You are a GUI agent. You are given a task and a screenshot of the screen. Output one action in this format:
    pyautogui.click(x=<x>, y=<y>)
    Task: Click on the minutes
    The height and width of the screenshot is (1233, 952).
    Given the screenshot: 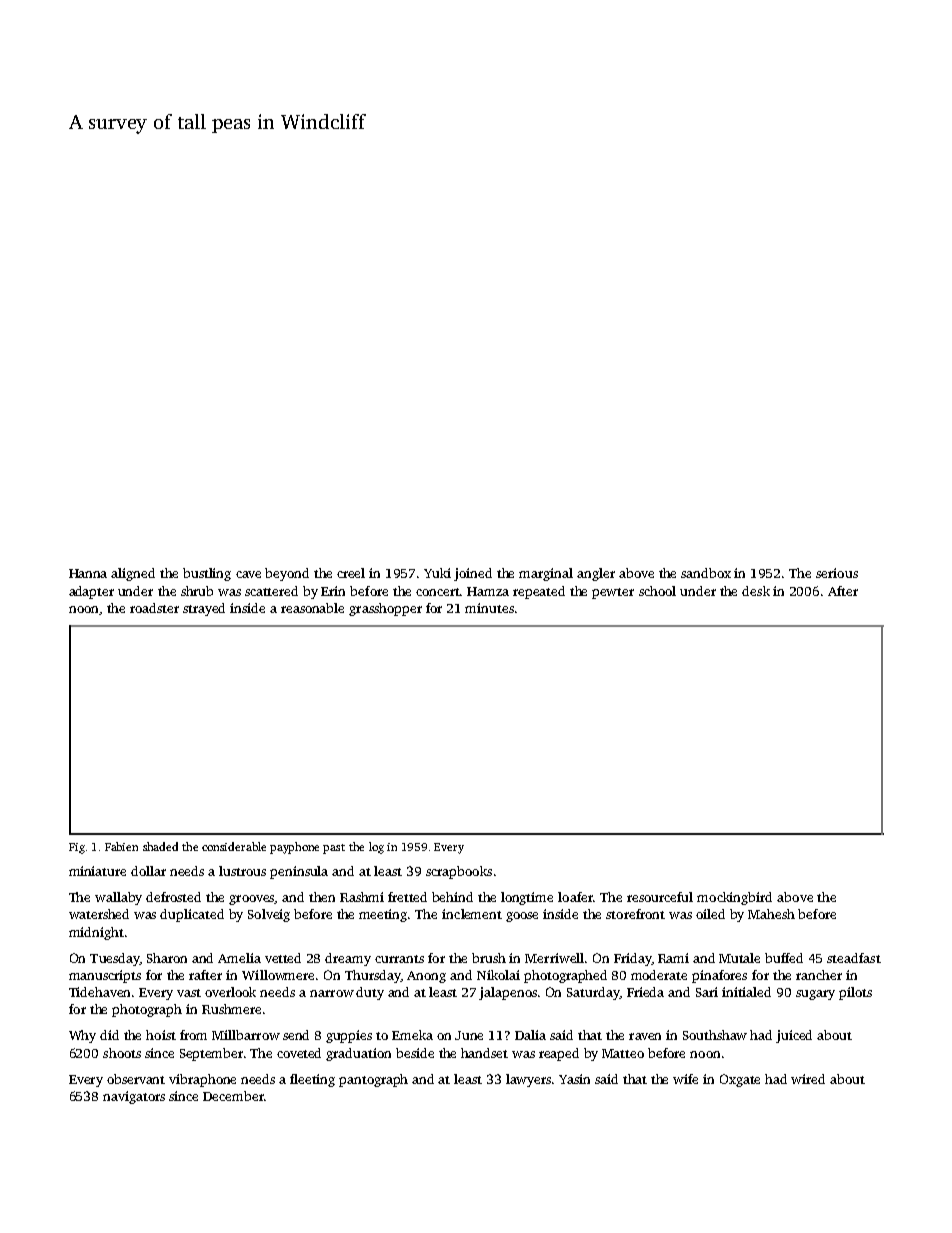 What is the action you would take?
    pyautogui.click(x=489, y=608)
